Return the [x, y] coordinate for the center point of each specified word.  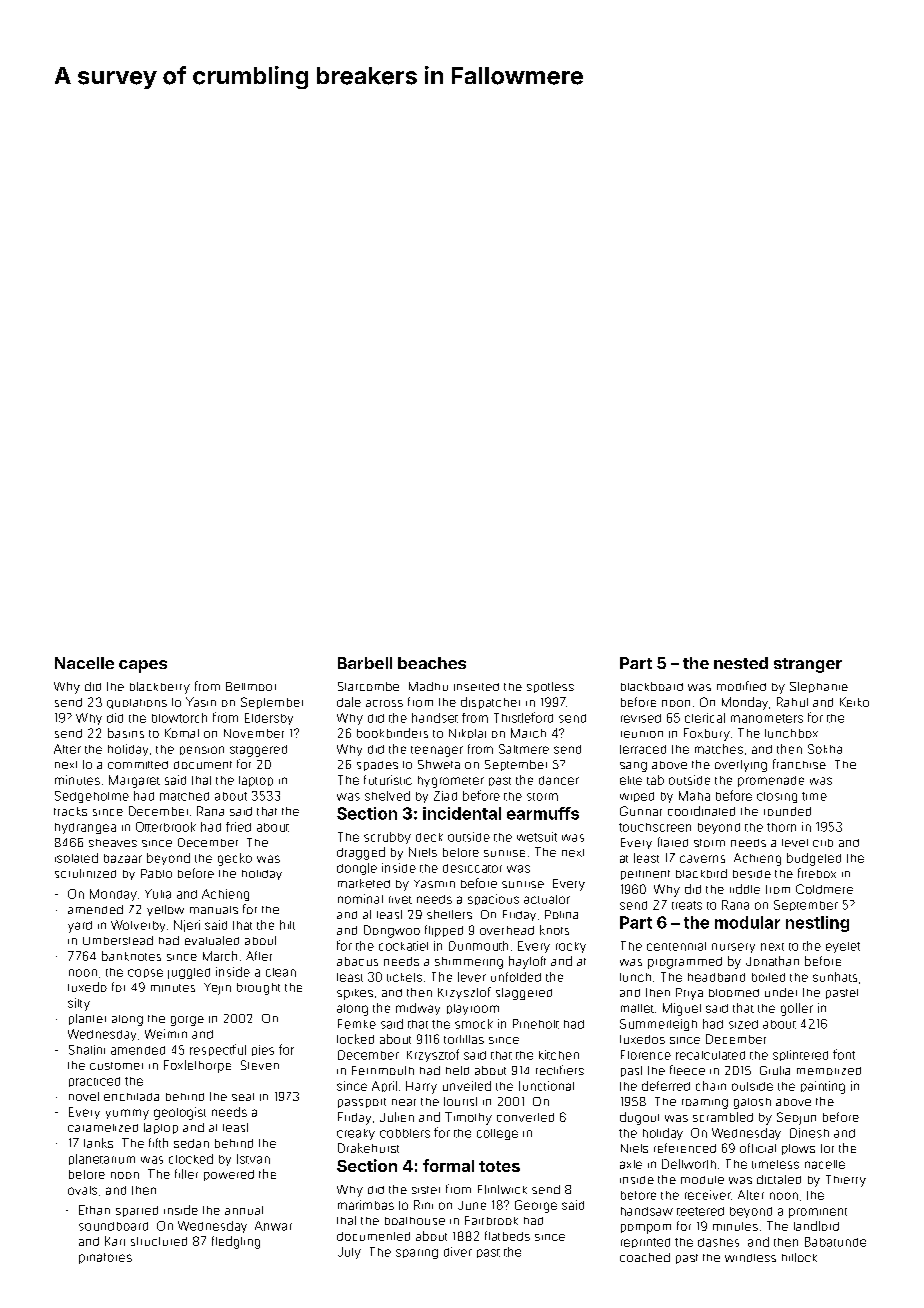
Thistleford [523, 717]
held [457, 1070]
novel [84, 1096]
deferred [666, 1086]
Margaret [134, 781]
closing [777, 797]
